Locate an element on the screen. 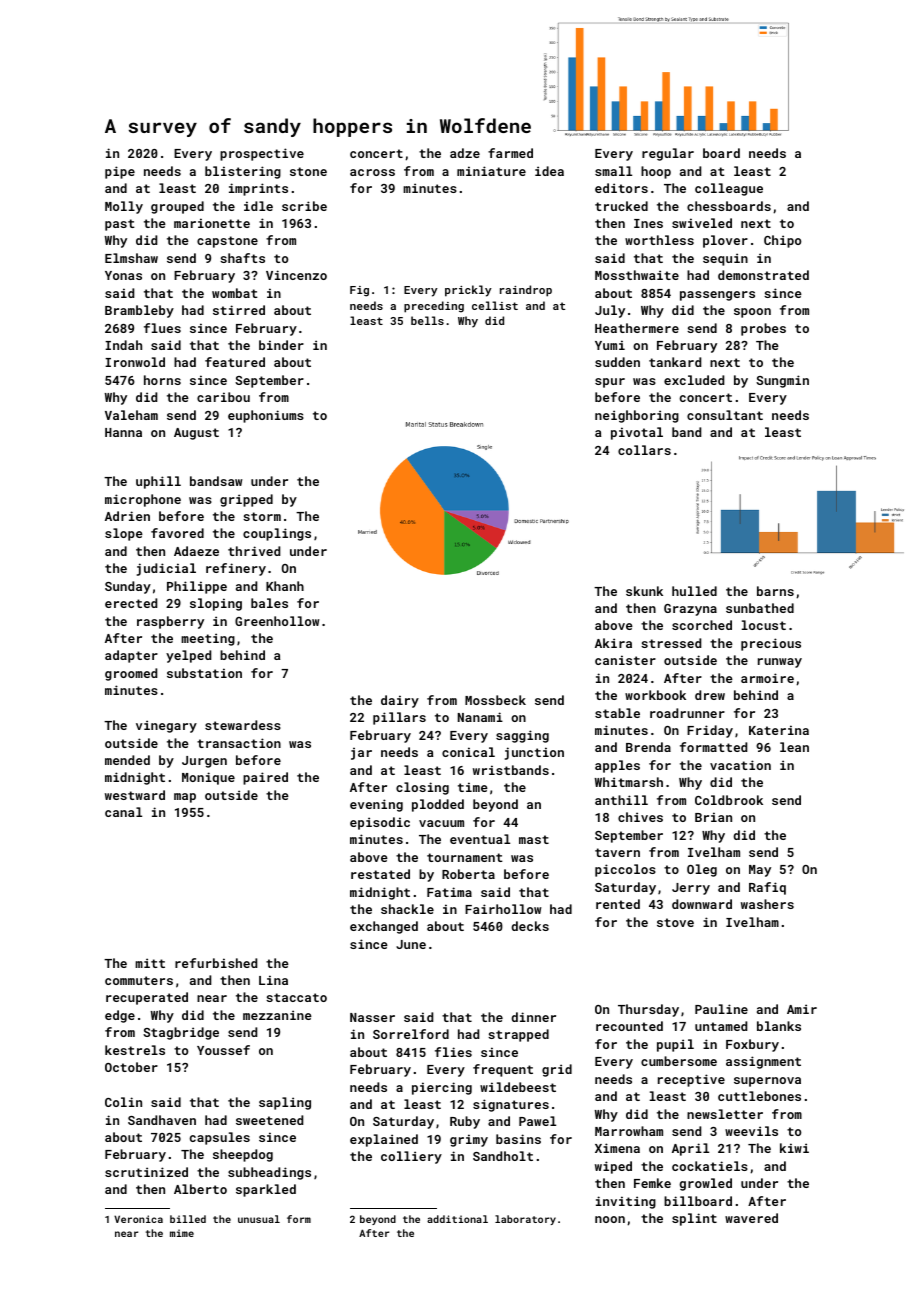 This screenshot has height=1308, width=924. Ines is located at coordinates (648, 223).
